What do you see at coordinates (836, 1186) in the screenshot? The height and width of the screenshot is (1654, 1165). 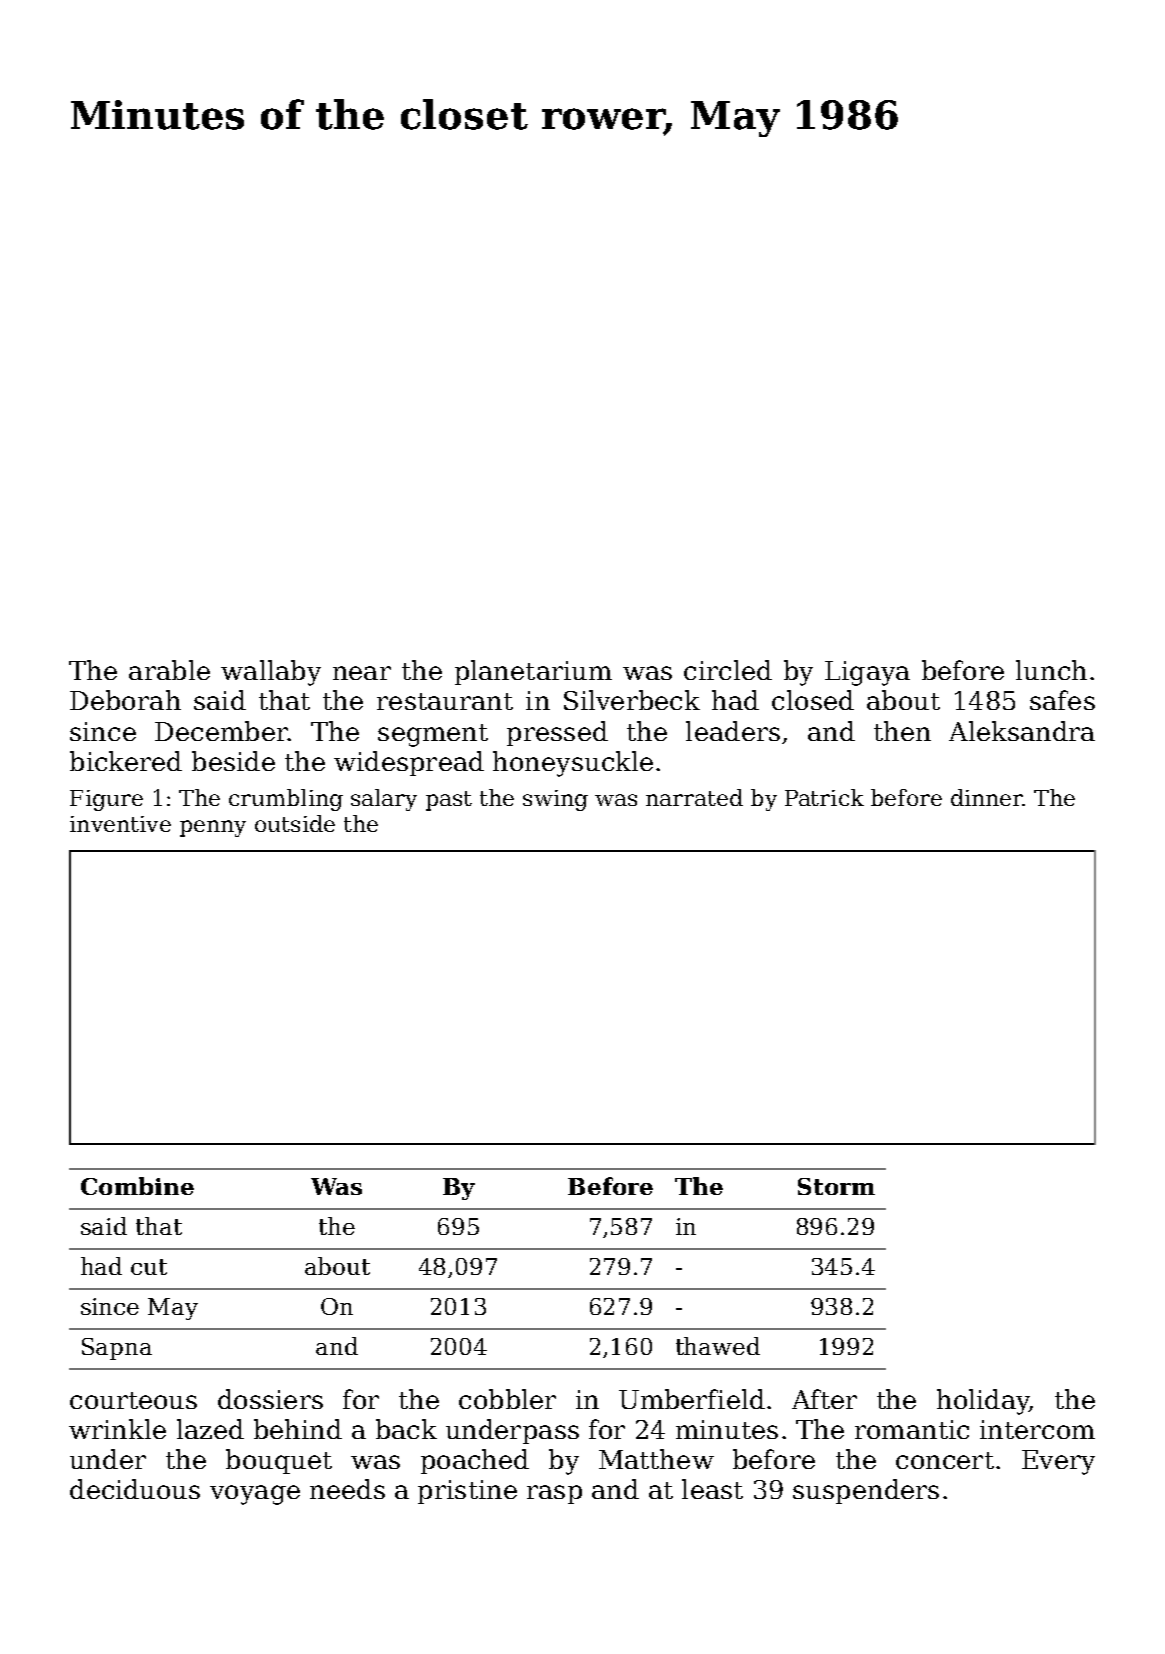 I see `Storm` at bounding box center [836, 1186].
